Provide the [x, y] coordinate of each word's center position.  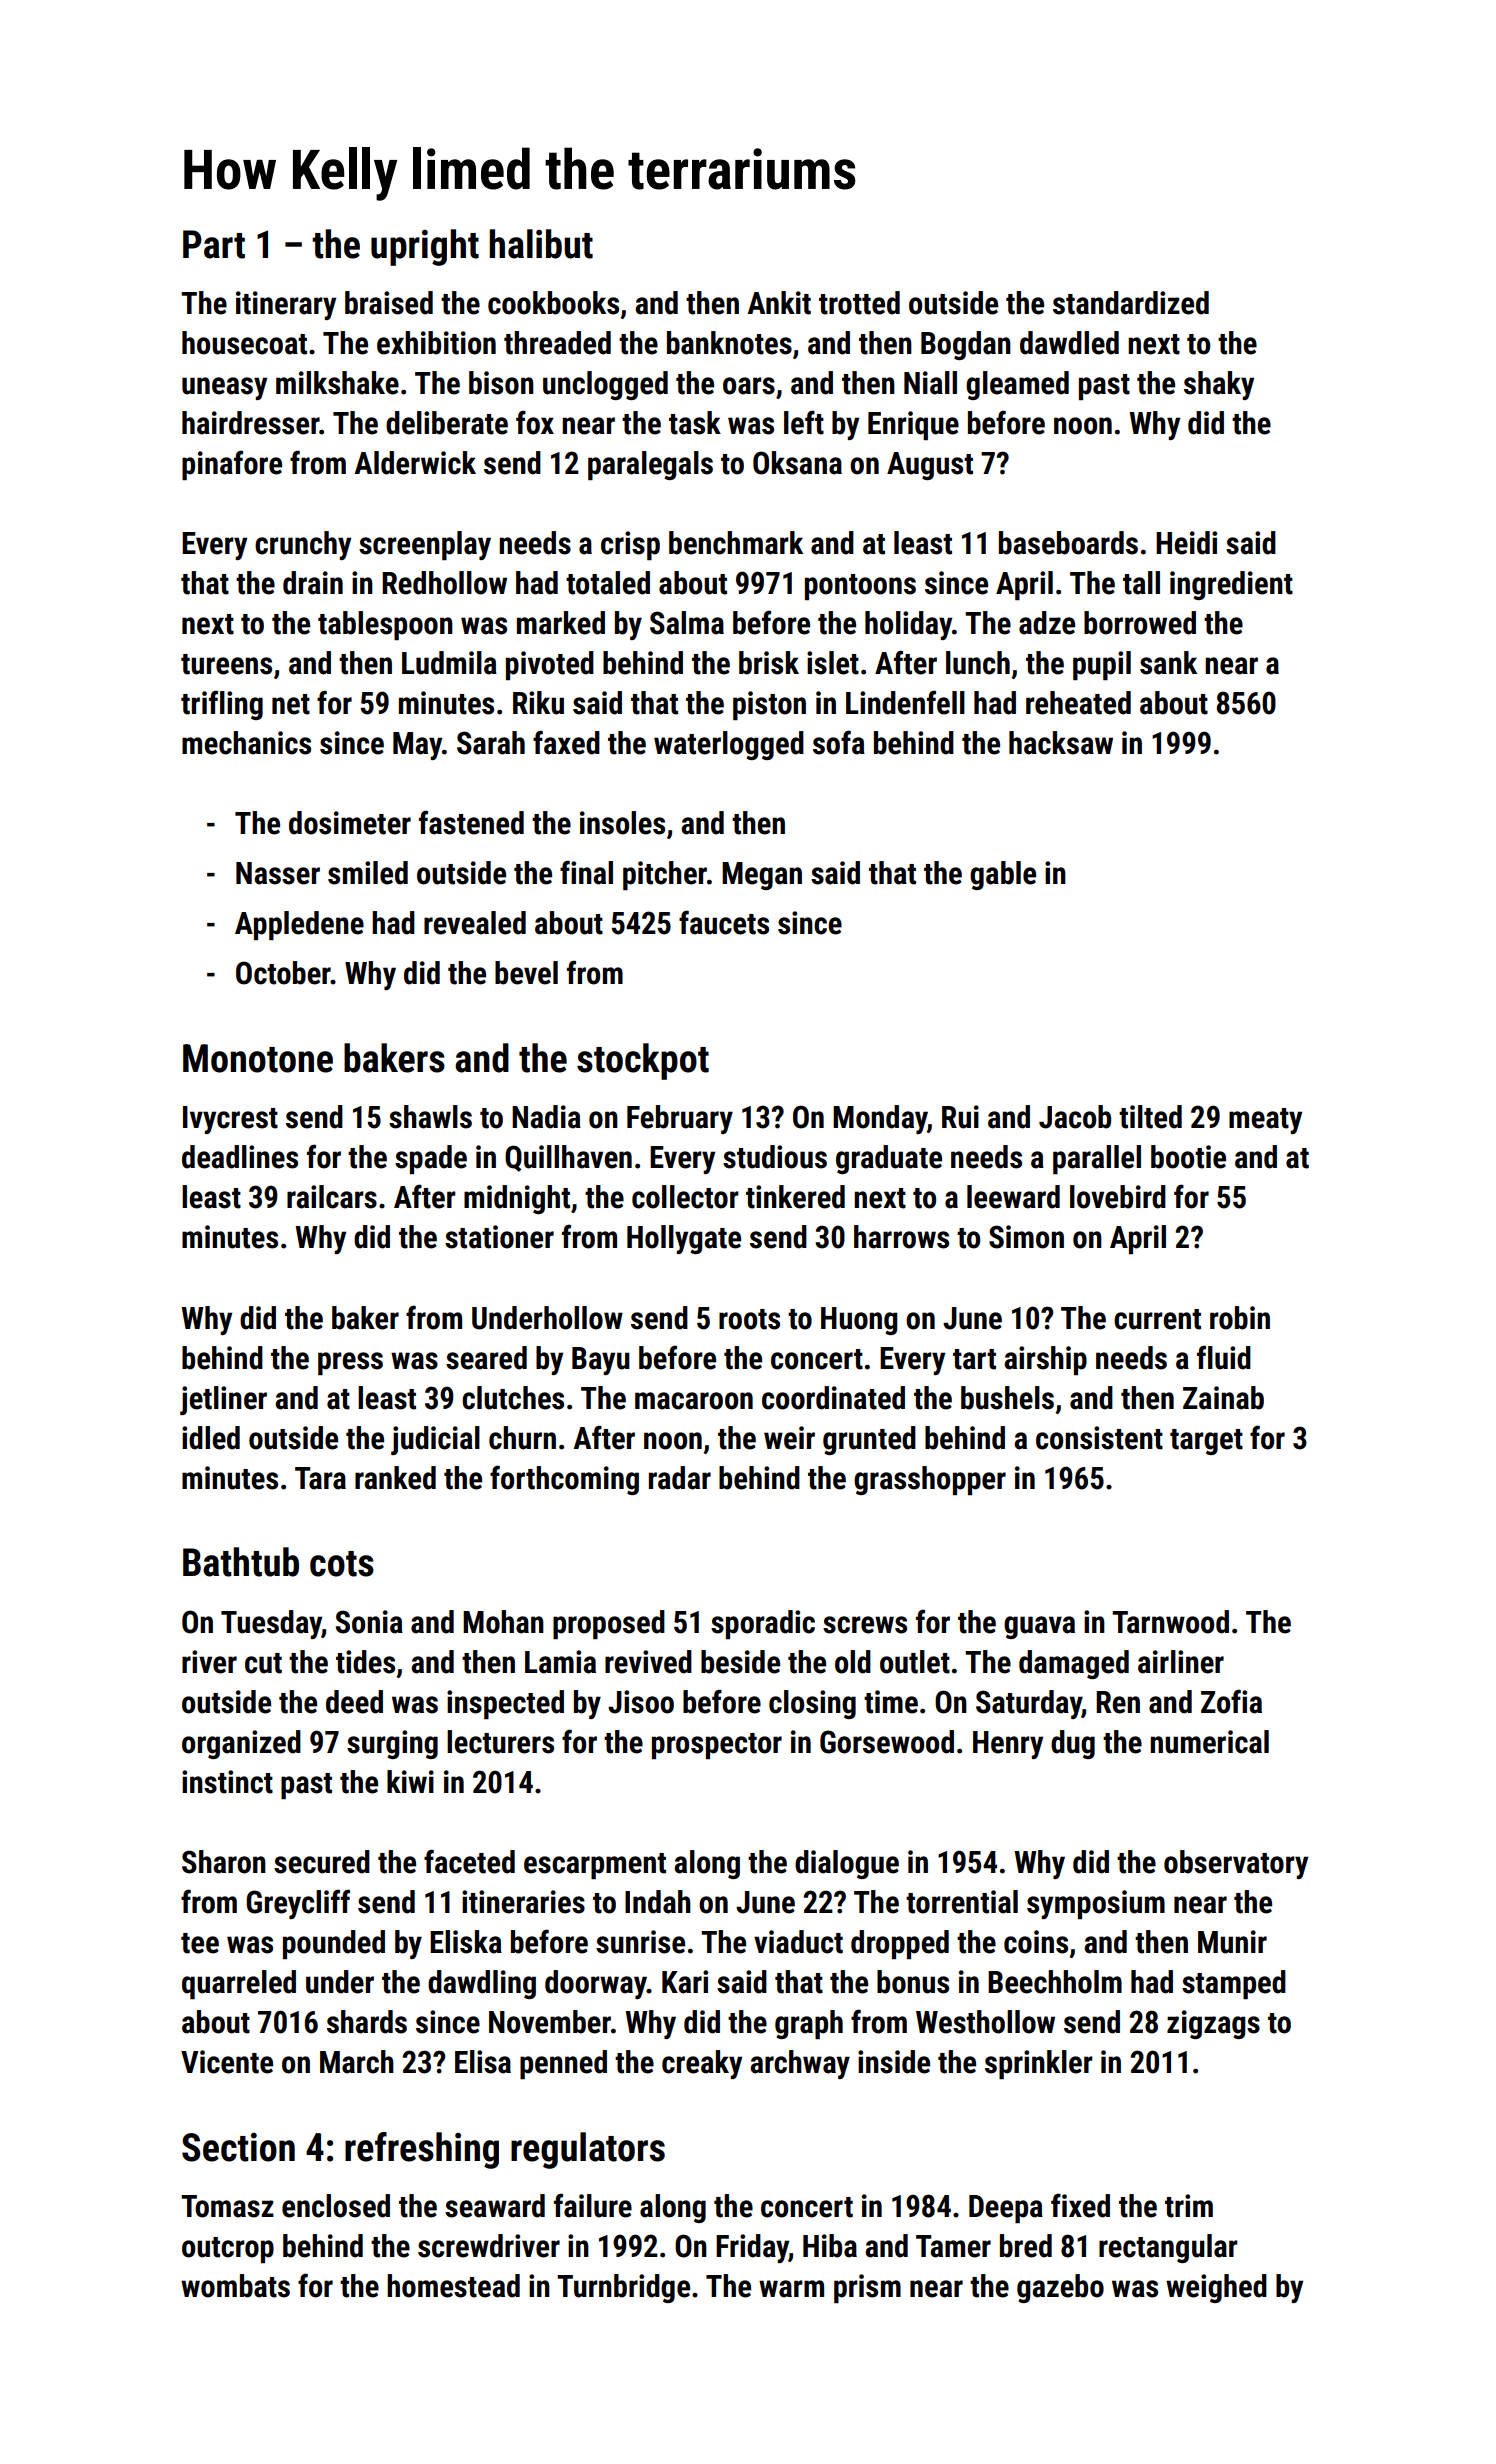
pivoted [550, 665]
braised [389, 303]
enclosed [336, 2206]
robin [1240, 1318]
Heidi [1186, 543]
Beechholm [1055, 1982]
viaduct [798, 1942]
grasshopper [930, 1480]
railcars [332, 1197]
